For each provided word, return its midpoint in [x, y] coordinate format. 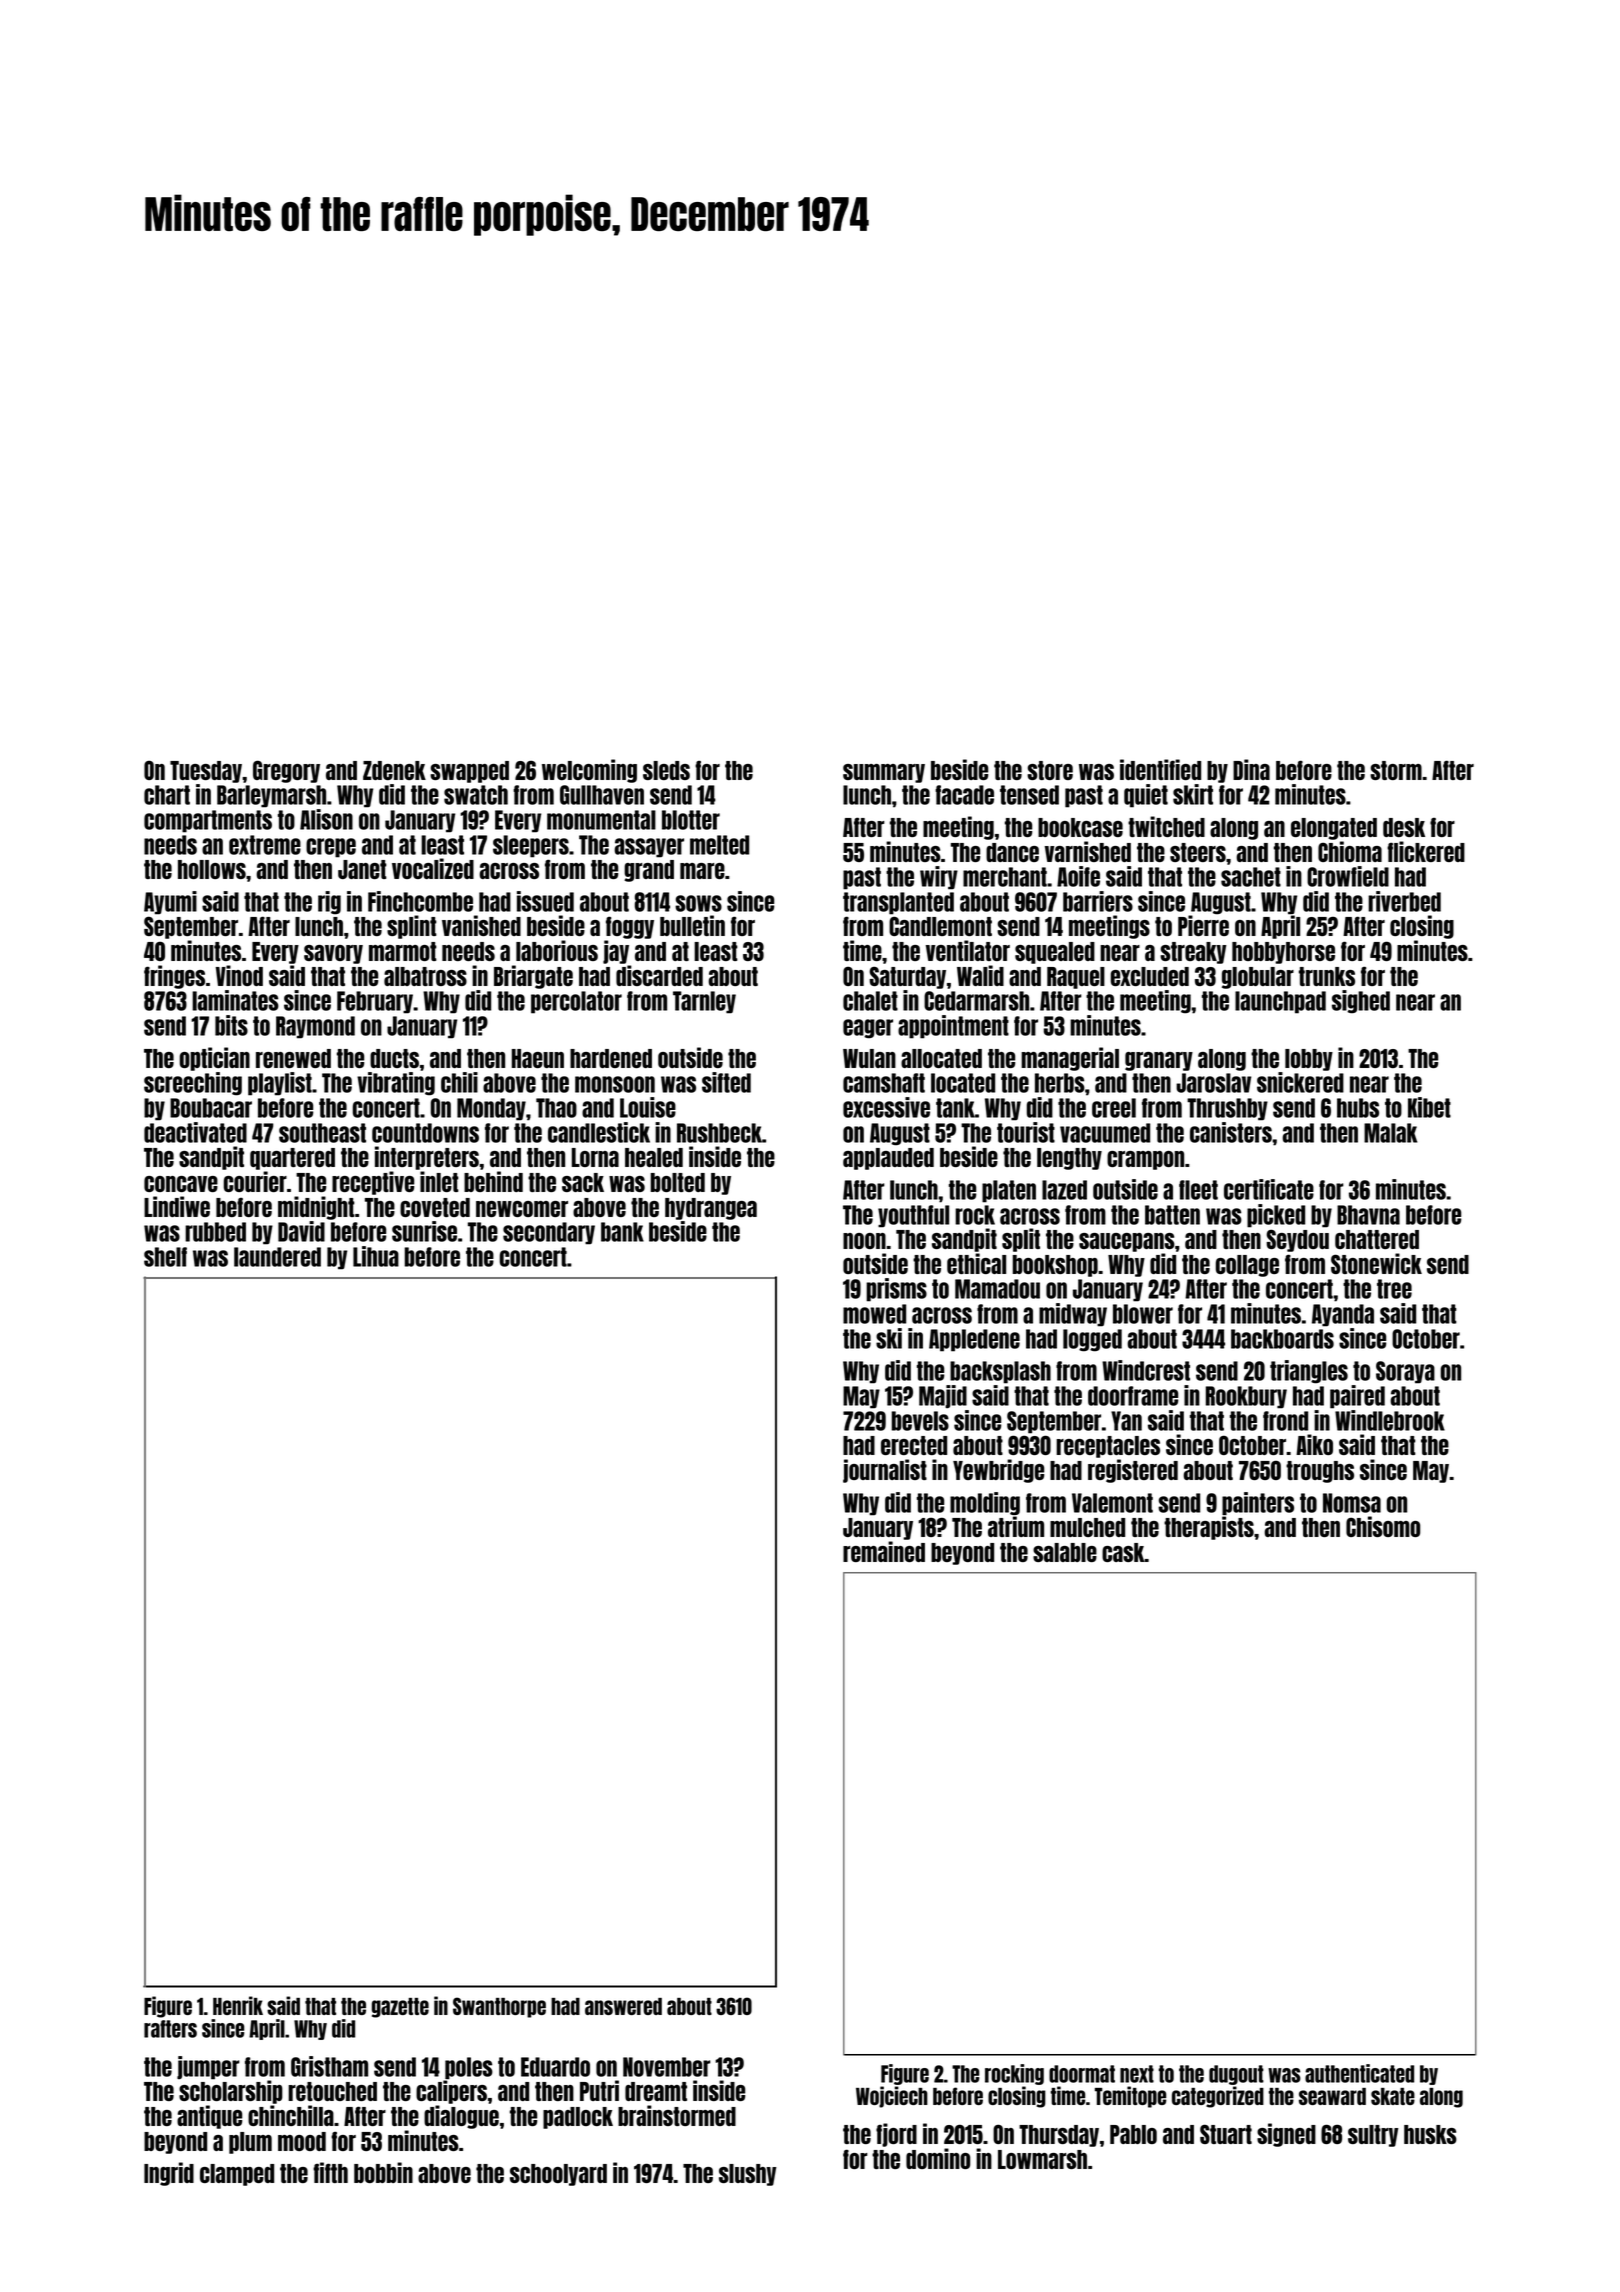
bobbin [383, 2172]
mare [702, 871]
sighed [1361, 1002]
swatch [476, 795]
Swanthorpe [499, 2007]
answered [623, 2006]
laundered [277, 1257]
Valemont [1112, 1503]
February [375, 1002]
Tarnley [704, 1002]
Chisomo [1383, 1526]
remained [884, 1551]
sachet [1251, 877]
